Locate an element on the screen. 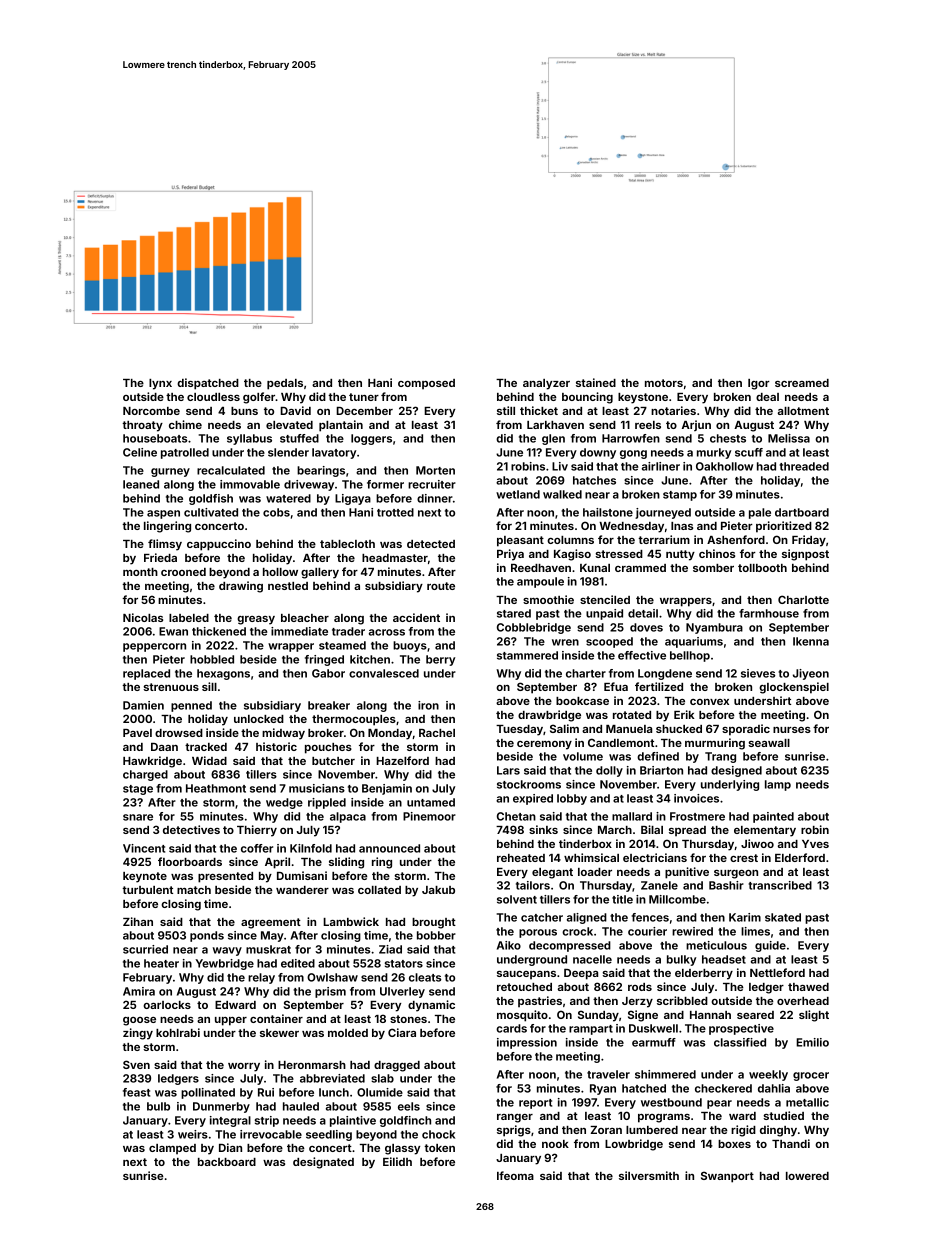 This screenshot has width=952, height=1233. Hazelford is located at coordinates (402, 760).
